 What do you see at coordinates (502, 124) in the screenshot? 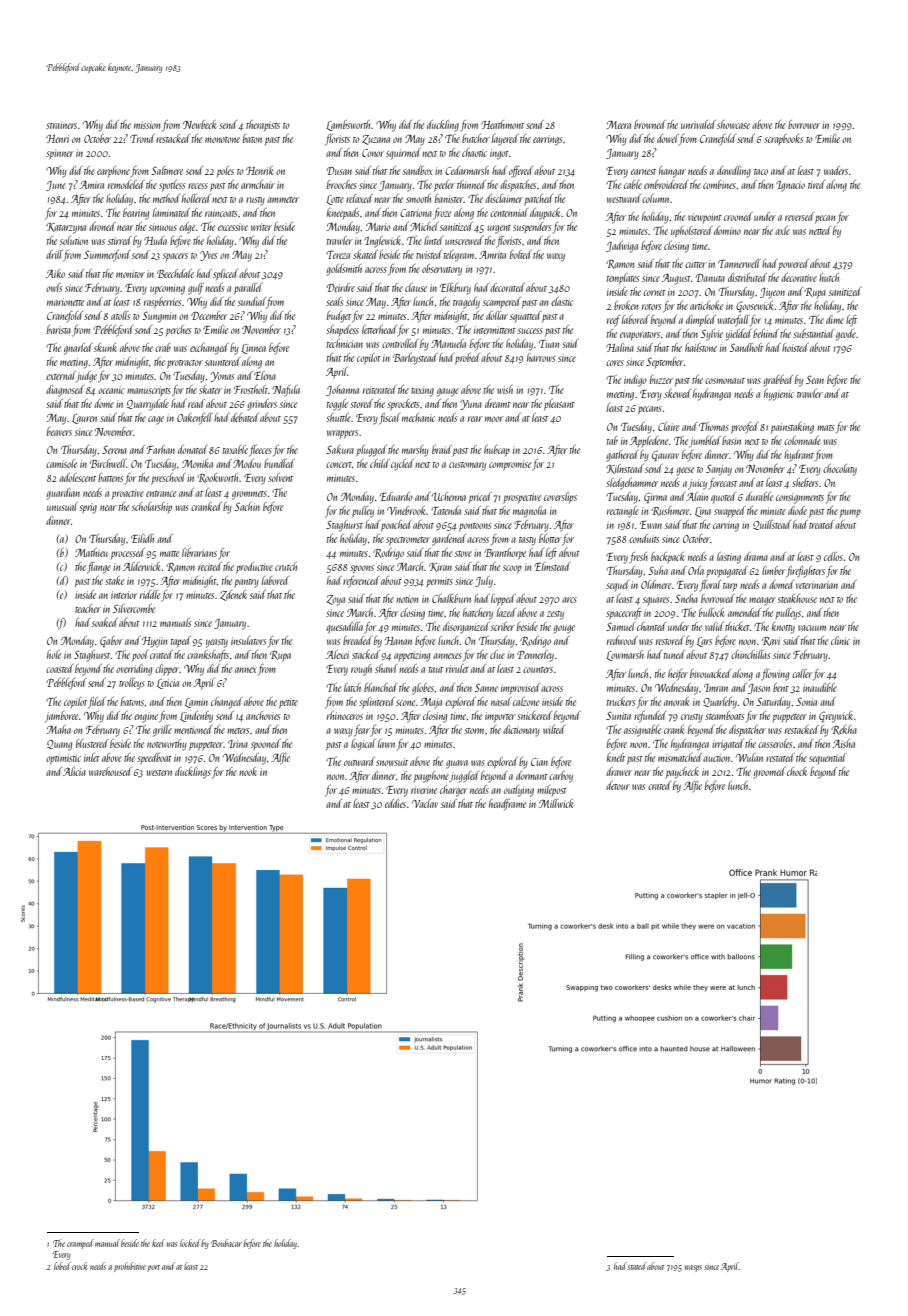
I see `Heathmont` at bounding box center [502, 124].
